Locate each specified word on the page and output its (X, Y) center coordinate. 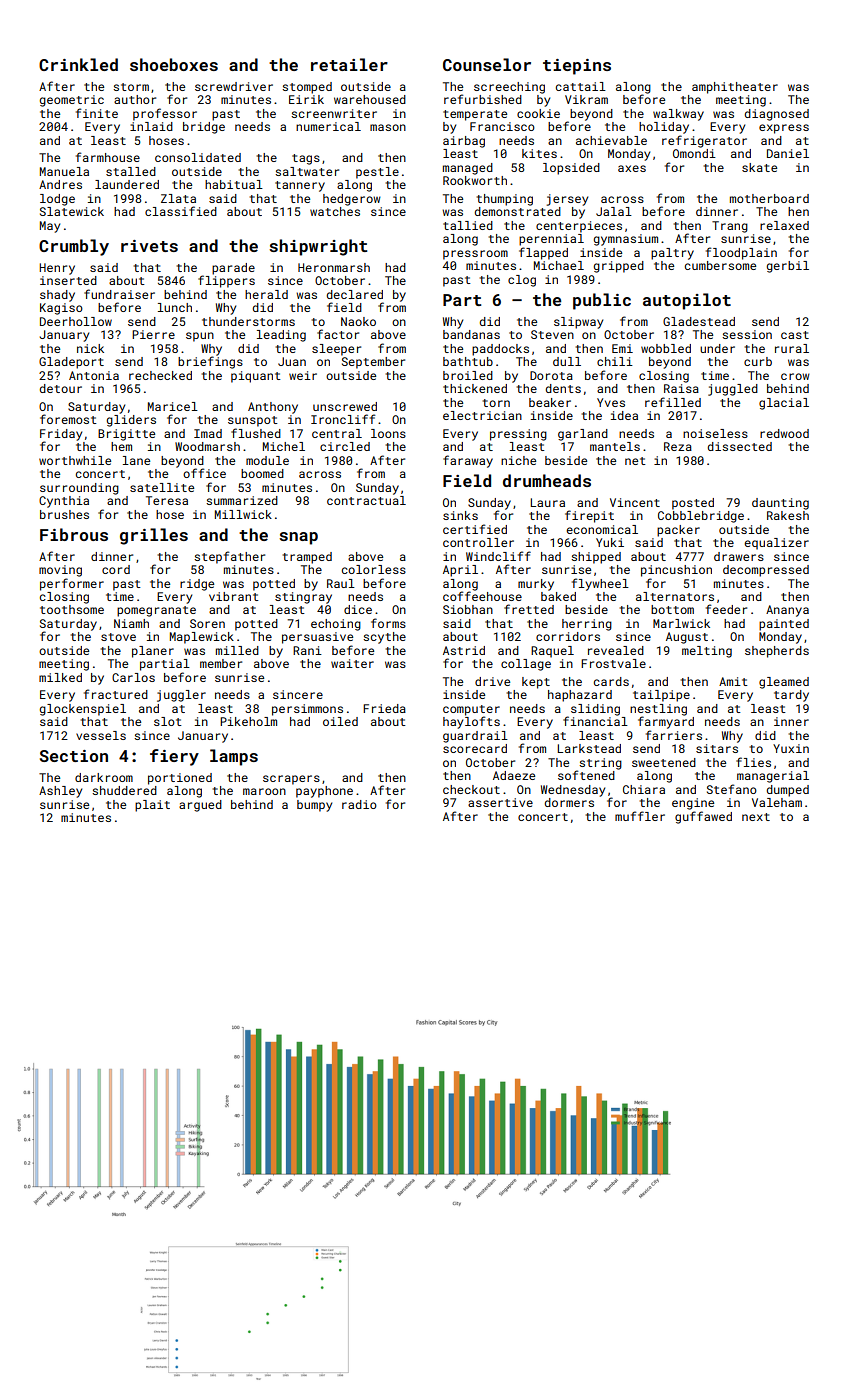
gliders (131, 421)
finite (97, 113)
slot (168, 721)
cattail (581, 86)
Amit (733, 681)
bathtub (468, 361)
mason (388, 127)
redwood (784, 433)
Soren (207, 623)
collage (526, 665)
